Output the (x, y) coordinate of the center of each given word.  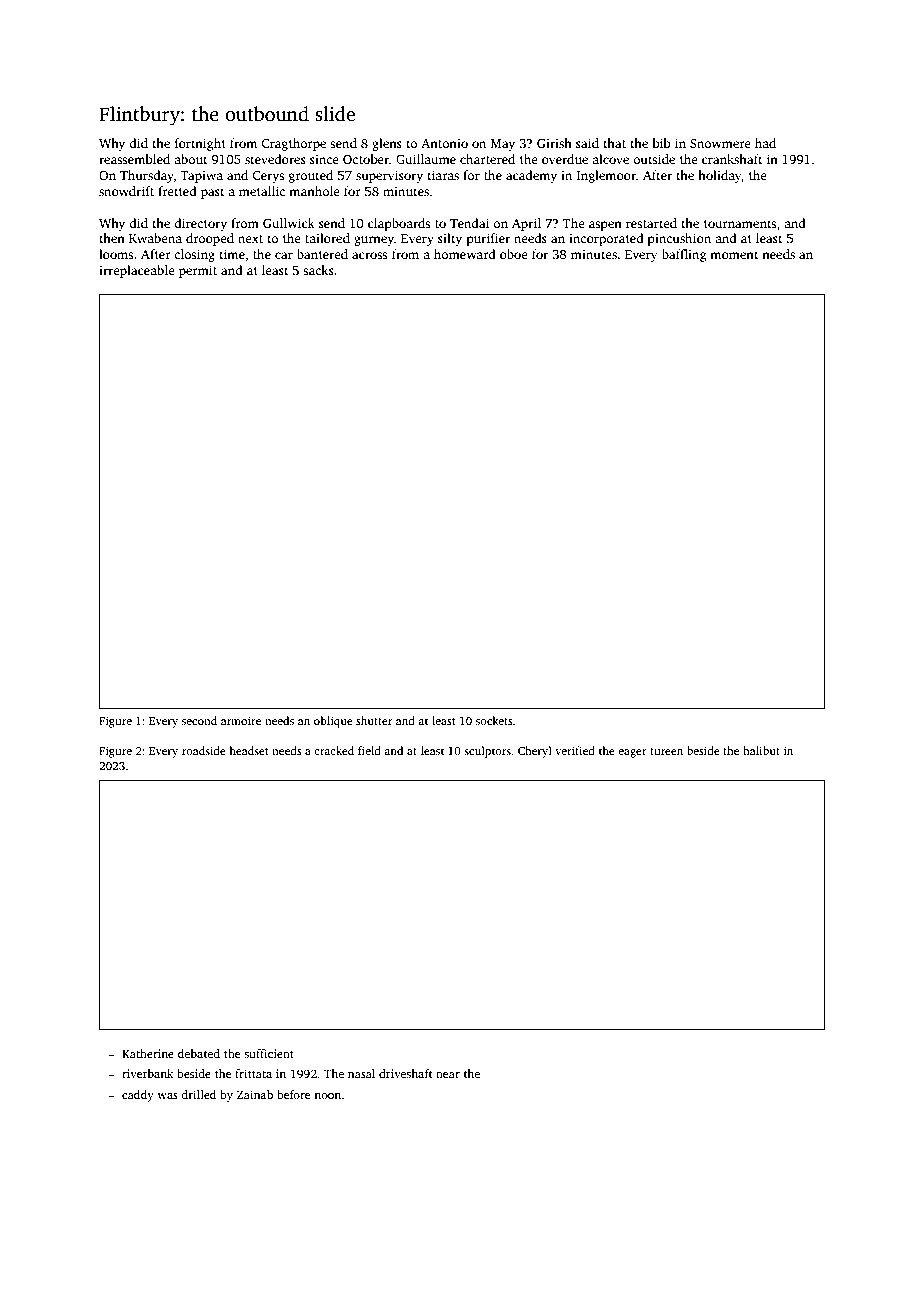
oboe (514, 254)
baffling (684, 255)
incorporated (606, 239)
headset (249, 750)
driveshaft (405, 1073)
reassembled (134, 159)
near (448, 1075)
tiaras (443, 175)
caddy (138, 1096)
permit (198, 271)
